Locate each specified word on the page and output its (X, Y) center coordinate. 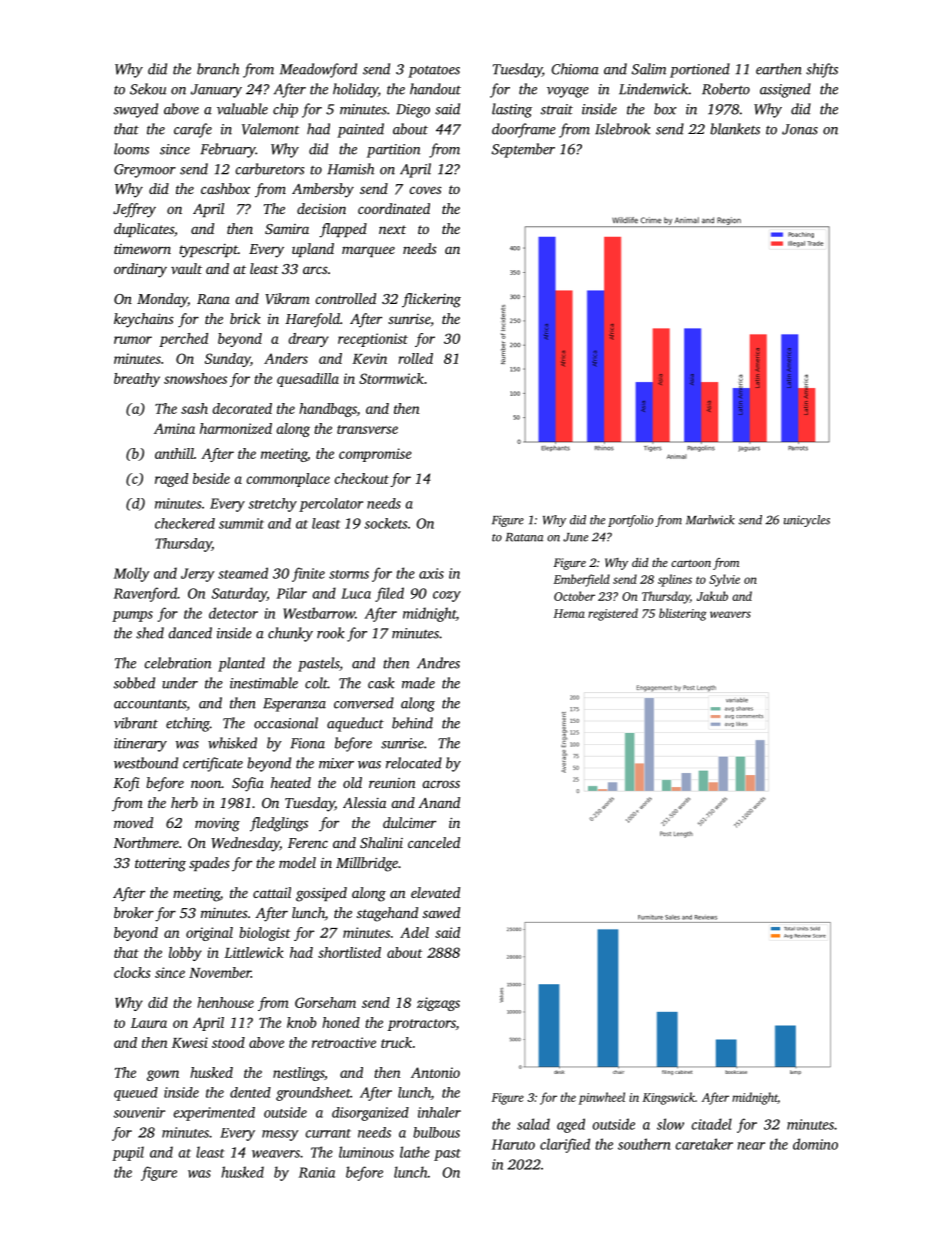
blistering (683, 614)
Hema (569, 613)
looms (131, 149)
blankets (735, 129)
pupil (128, 1153)
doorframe (524, 130)
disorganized (370, 1114)
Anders (286, 358)
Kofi (126, 784)
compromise (375, 455)
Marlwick (710, 520)
